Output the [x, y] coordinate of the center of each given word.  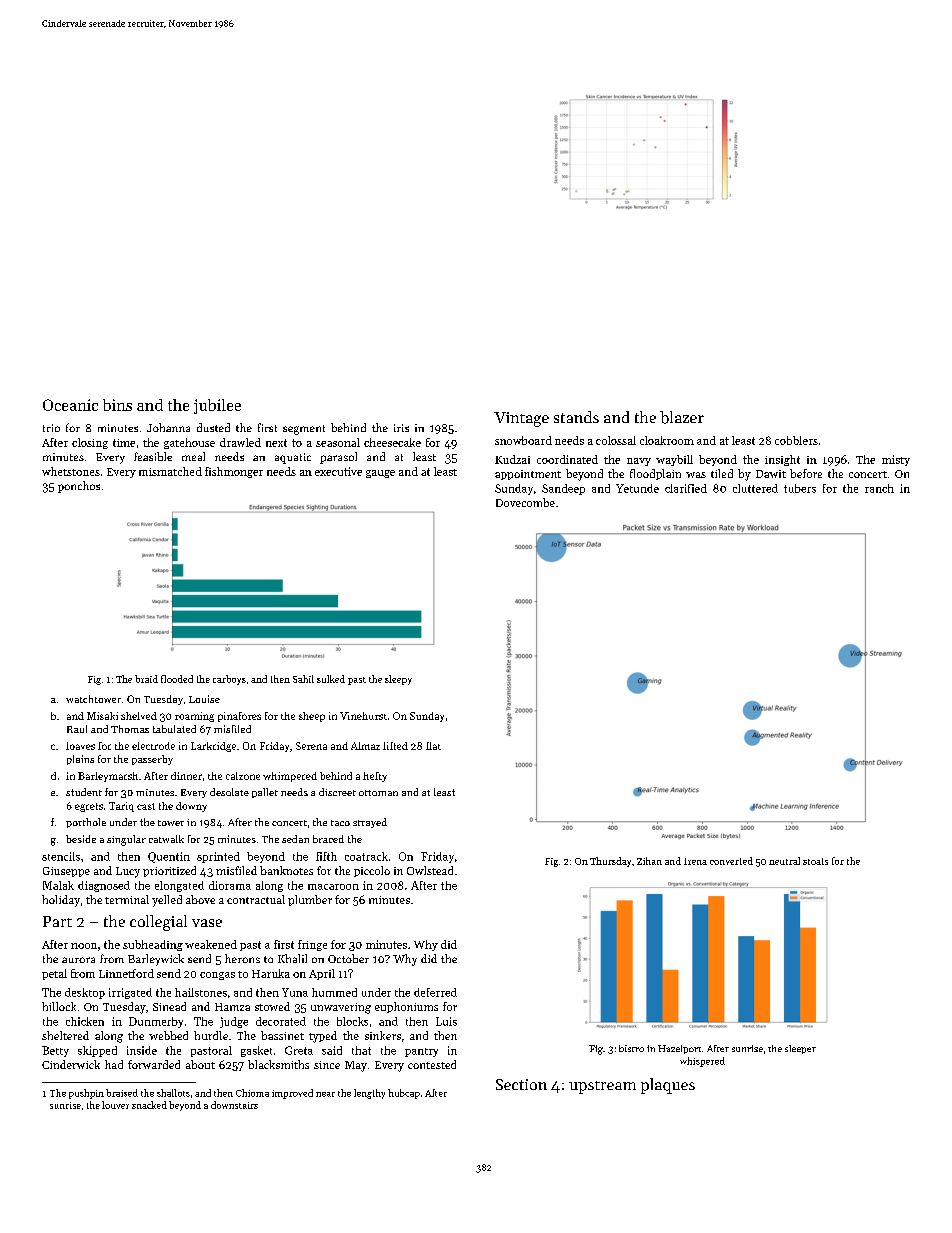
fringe [312, 945]
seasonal [338, 442]
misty [896, 460]
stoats [815, 861]
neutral [784, 861]
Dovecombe [525, 502]
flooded [177, 679]
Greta [299, 1050]
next [276, 443]
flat [433, 746]
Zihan [649, 861]
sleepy [398, 680]
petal [54, 974]
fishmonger [234, 472]
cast [146, 806]
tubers [800, 488]
